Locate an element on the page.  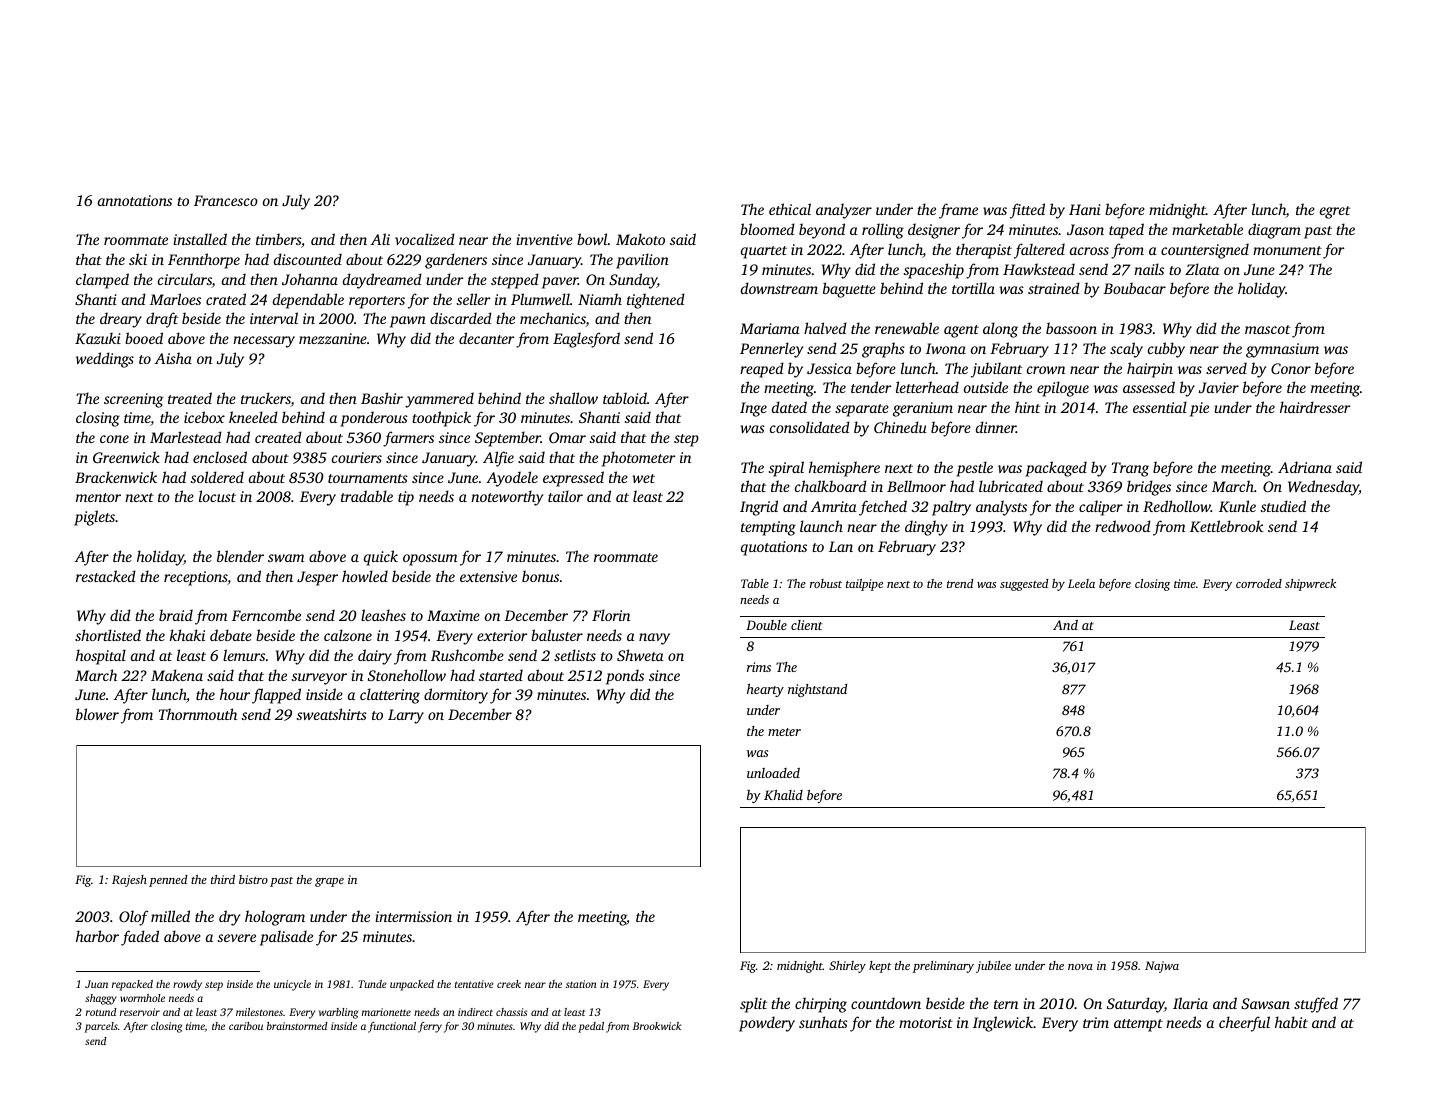
grape is located at coordinates (329, 882).
